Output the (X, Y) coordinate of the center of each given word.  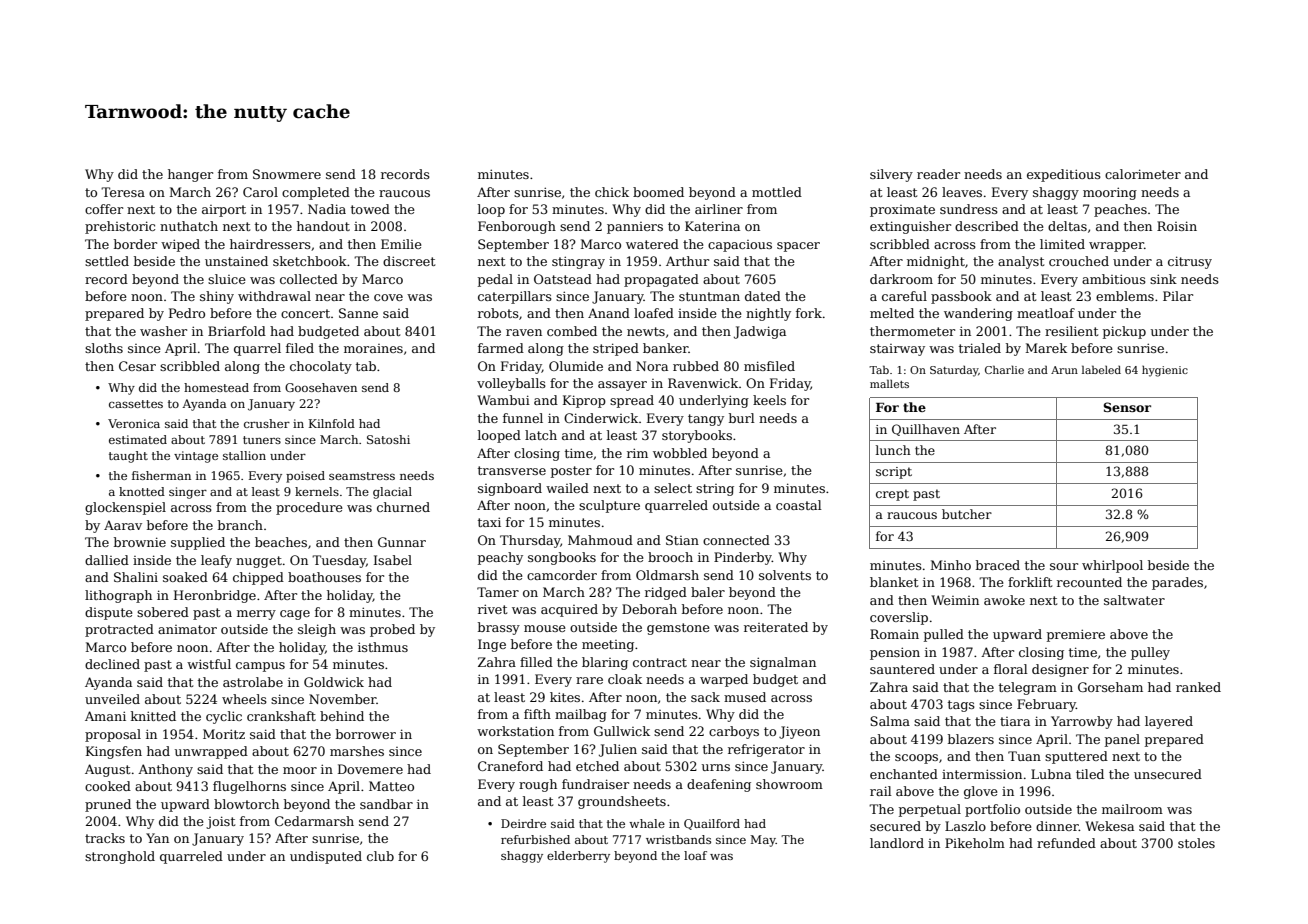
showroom (789, 784)
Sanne (358, 313)
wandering (978, 314)
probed (392, 630)
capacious (740, 246)
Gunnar (402, 542)
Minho (951, 565)
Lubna (1051, 774)
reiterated (776, 627)
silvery (891, 175)
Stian (682, 540)
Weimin (955, 600)
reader (938, 174)
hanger (190, 175)
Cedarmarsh (314, 821)
